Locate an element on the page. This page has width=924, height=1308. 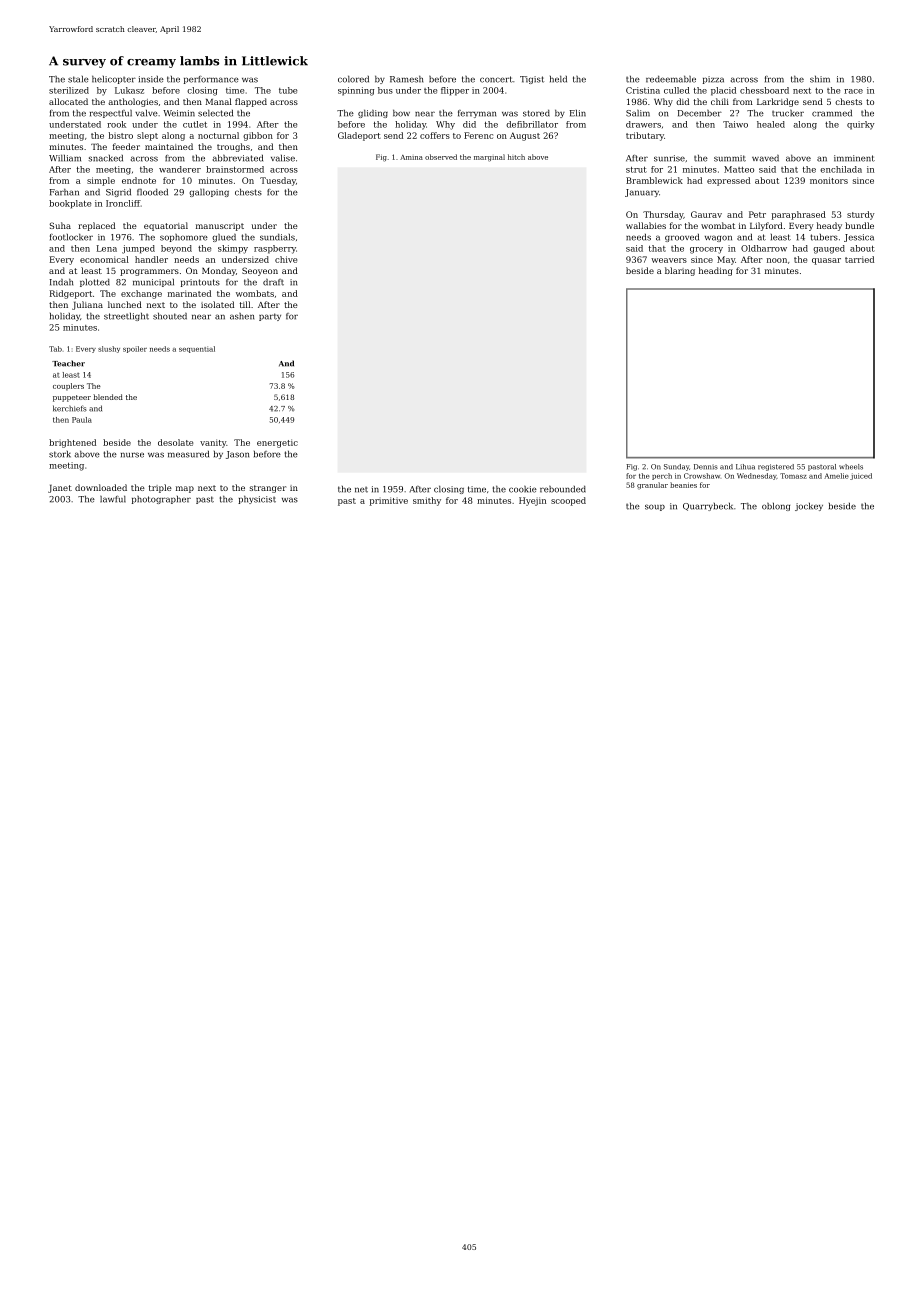
energetic is located at coordinates (277, 443).
